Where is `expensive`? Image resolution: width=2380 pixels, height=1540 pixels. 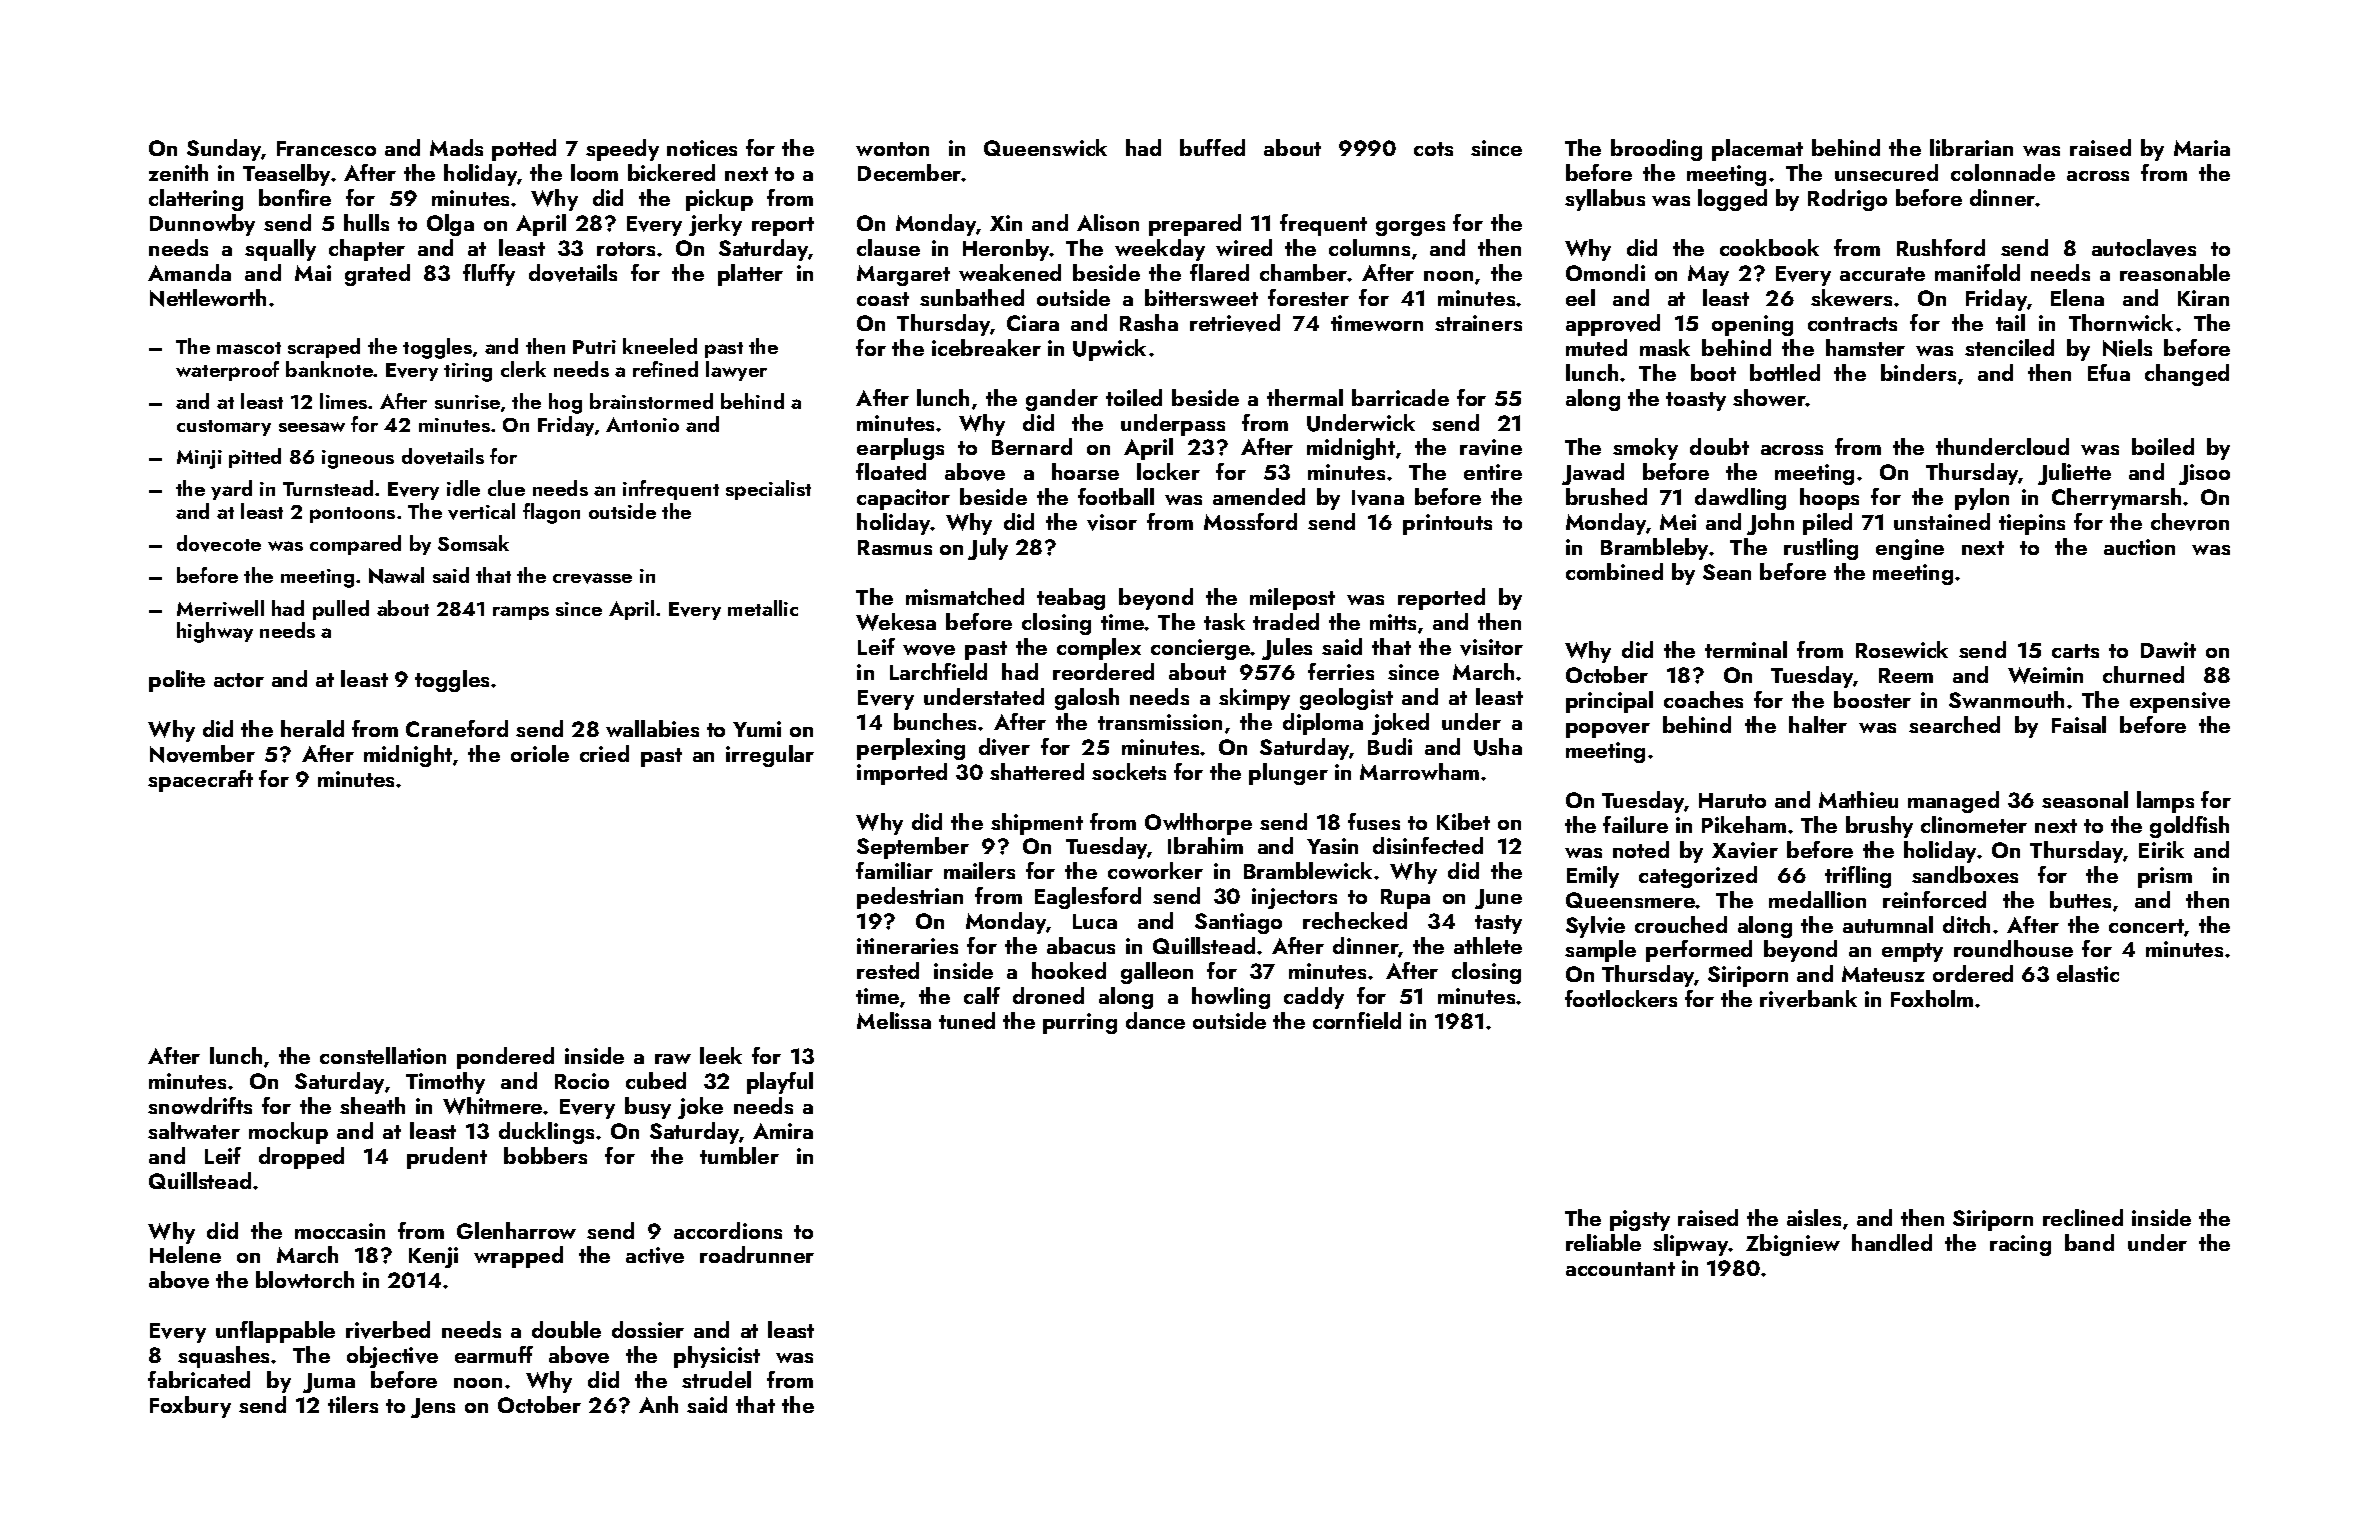
expensive is located at coordinates (2180, 702).
